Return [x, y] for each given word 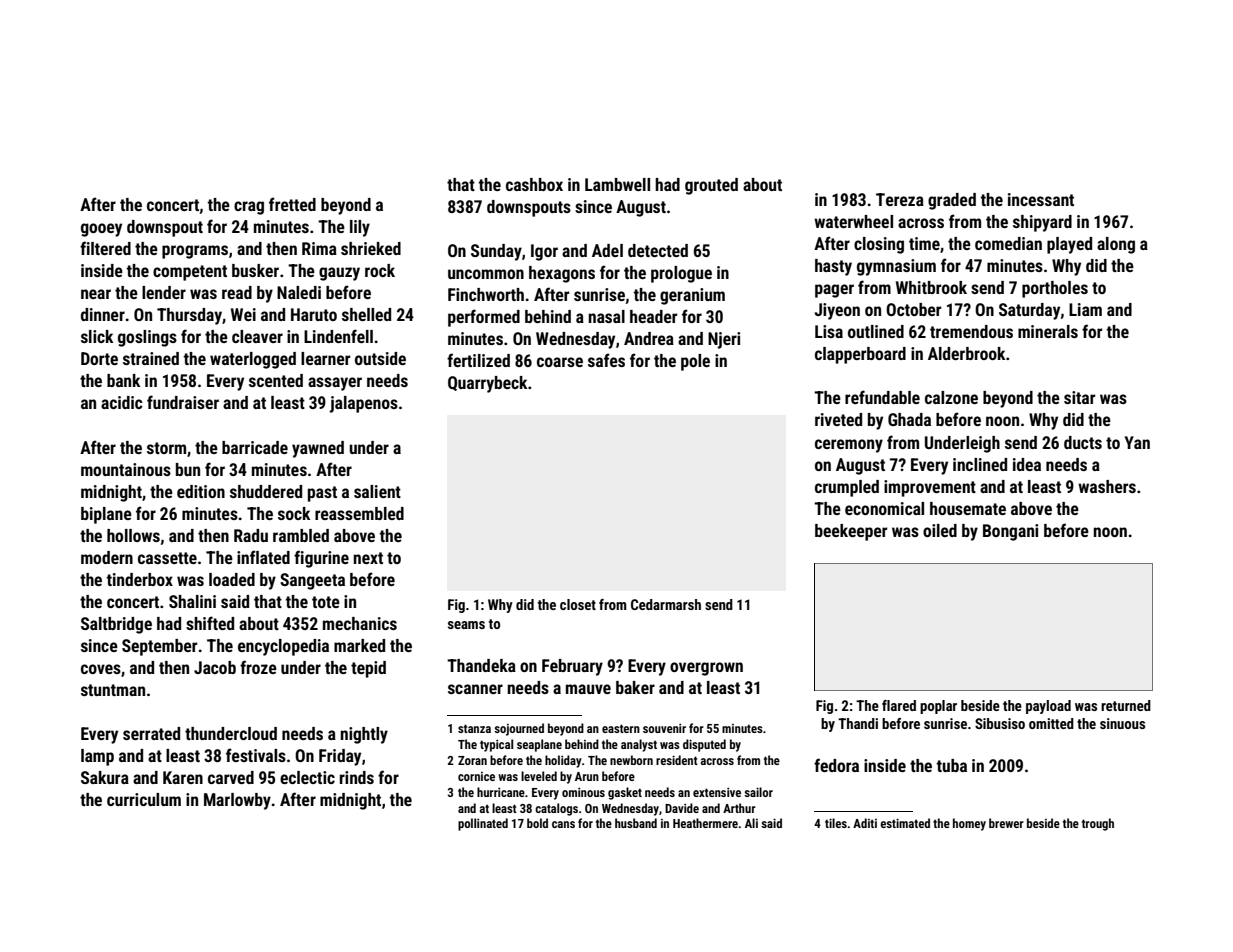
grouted [711, 186]
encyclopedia [283, 647]
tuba [952, 765]
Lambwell [617, 184]
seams [466, 625]
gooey [101, 230]
